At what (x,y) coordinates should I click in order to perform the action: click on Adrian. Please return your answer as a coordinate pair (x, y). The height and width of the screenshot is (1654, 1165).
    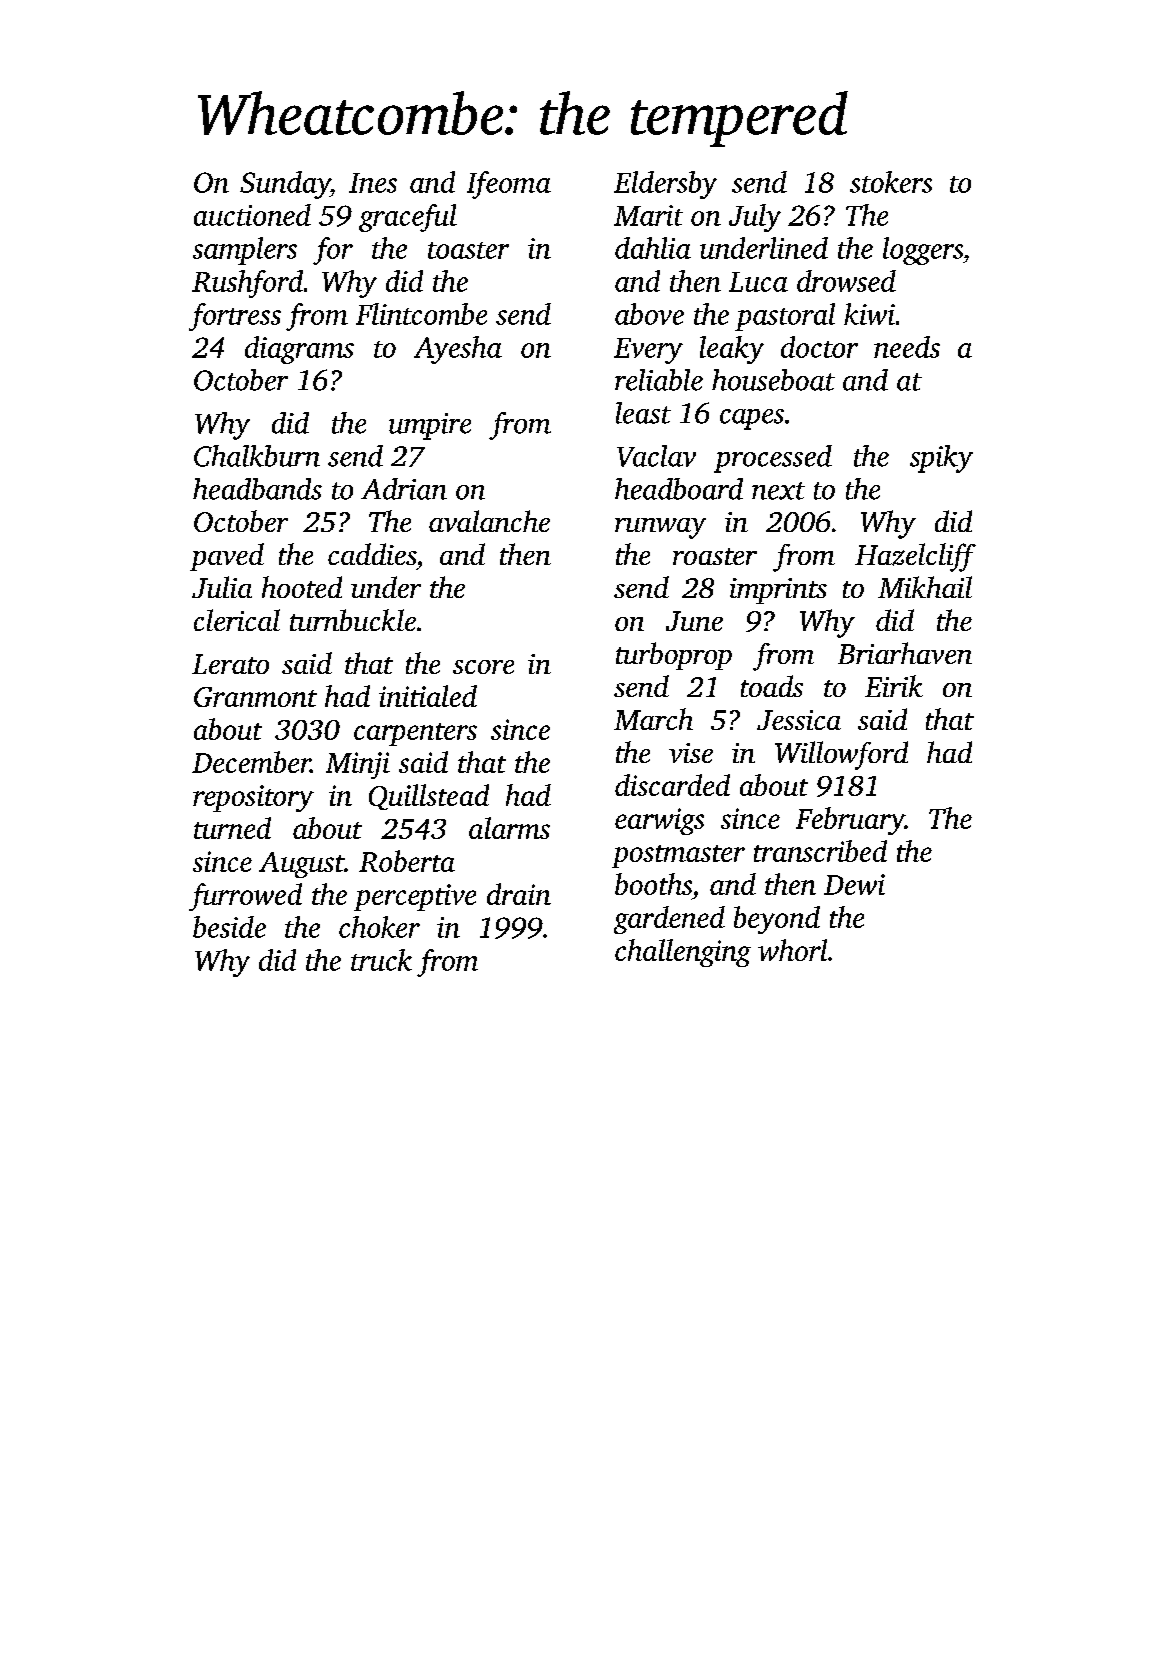
    Looking at the image, I should click on (404, 489).
